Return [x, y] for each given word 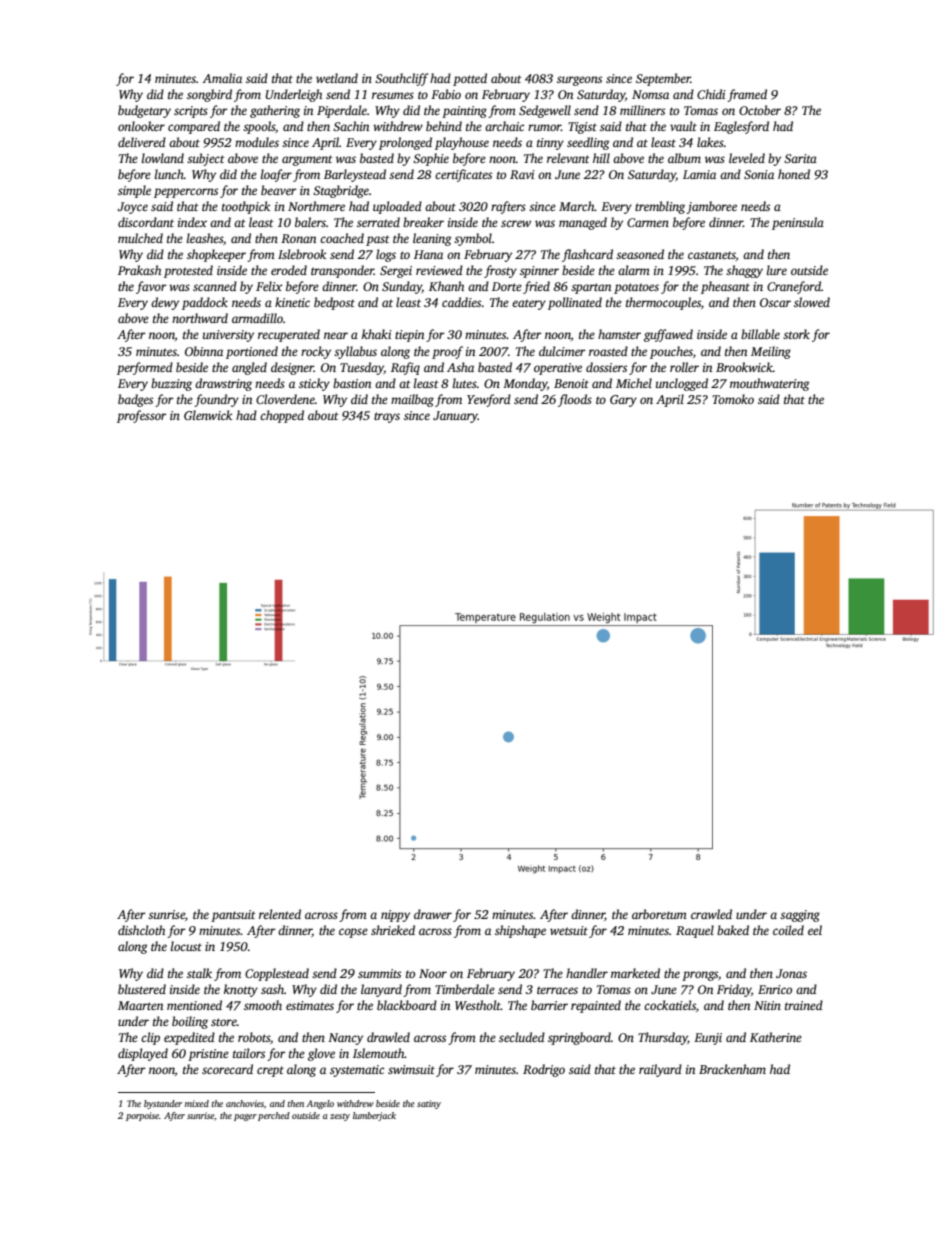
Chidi [711, 94]
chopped [282, 416]
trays [387, 417]
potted [470, 79]
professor [142, 416]
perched [274, 1116]
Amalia [222, 78]
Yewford [489, 400]
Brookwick [744, 367]
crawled [711, 914]
